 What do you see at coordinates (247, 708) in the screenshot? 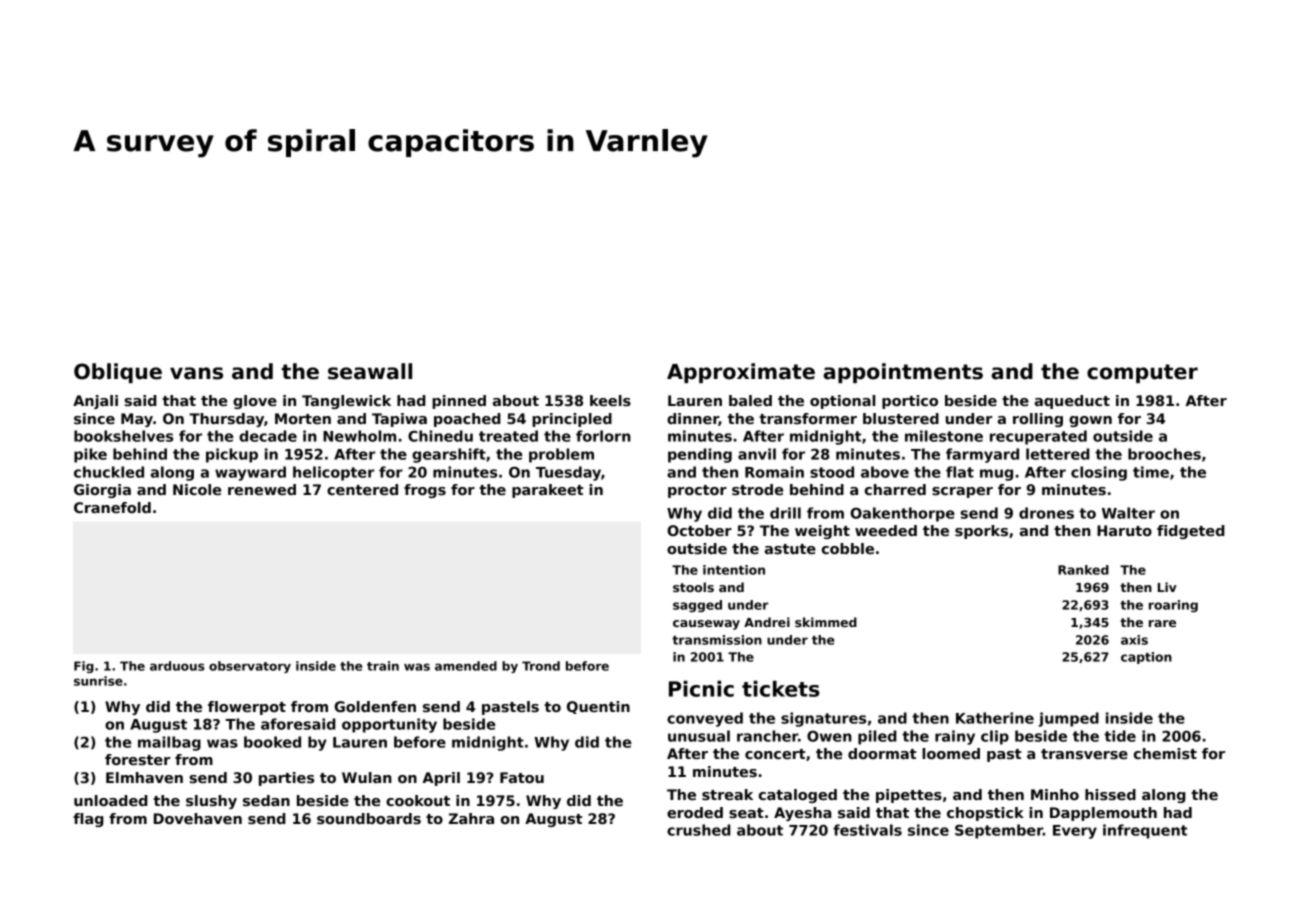
I see `flowerpot` at bounding box center [247, 708].
